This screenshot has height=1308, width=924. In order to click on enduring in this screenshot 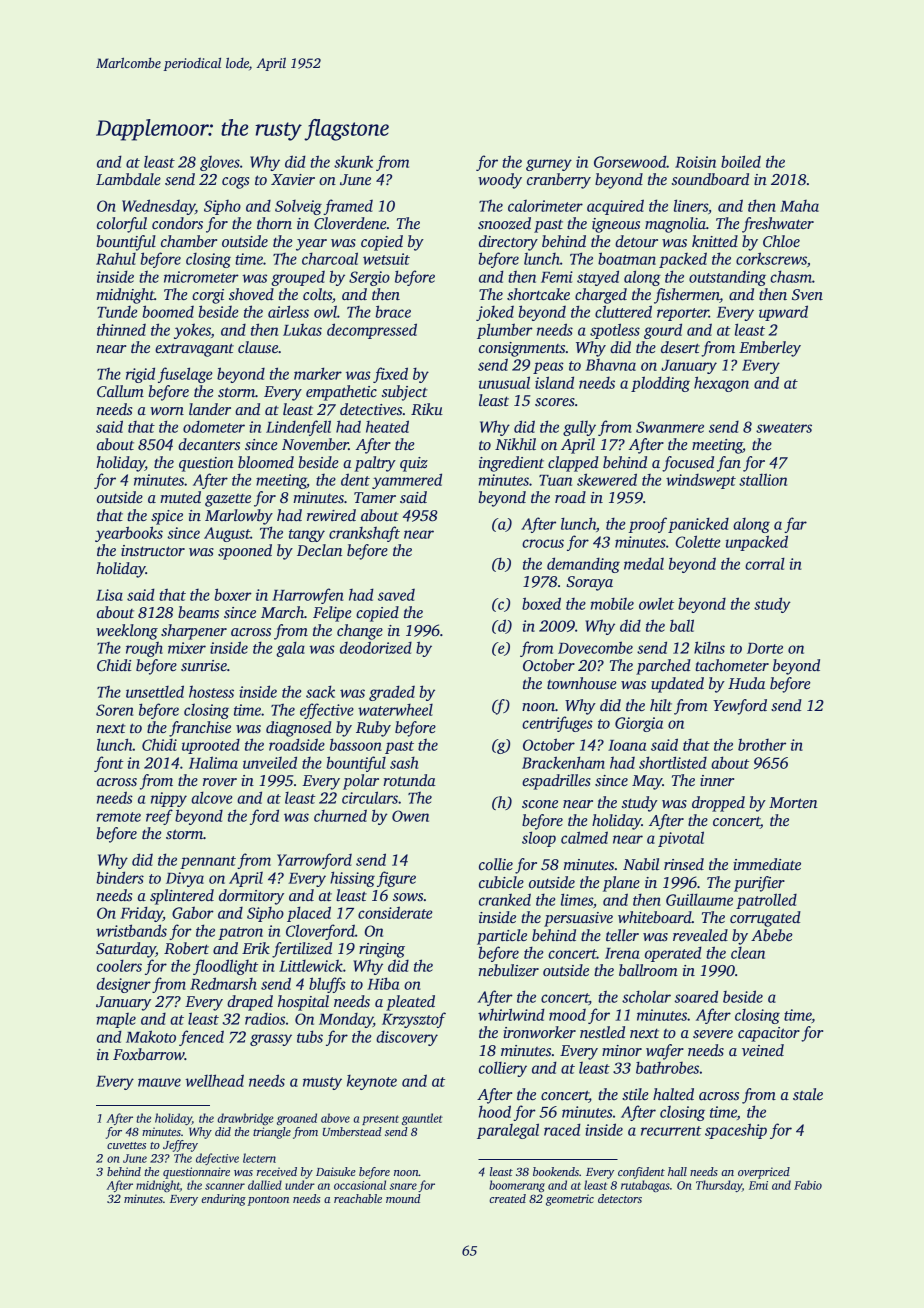, I will do `click(223, 1200)`.
